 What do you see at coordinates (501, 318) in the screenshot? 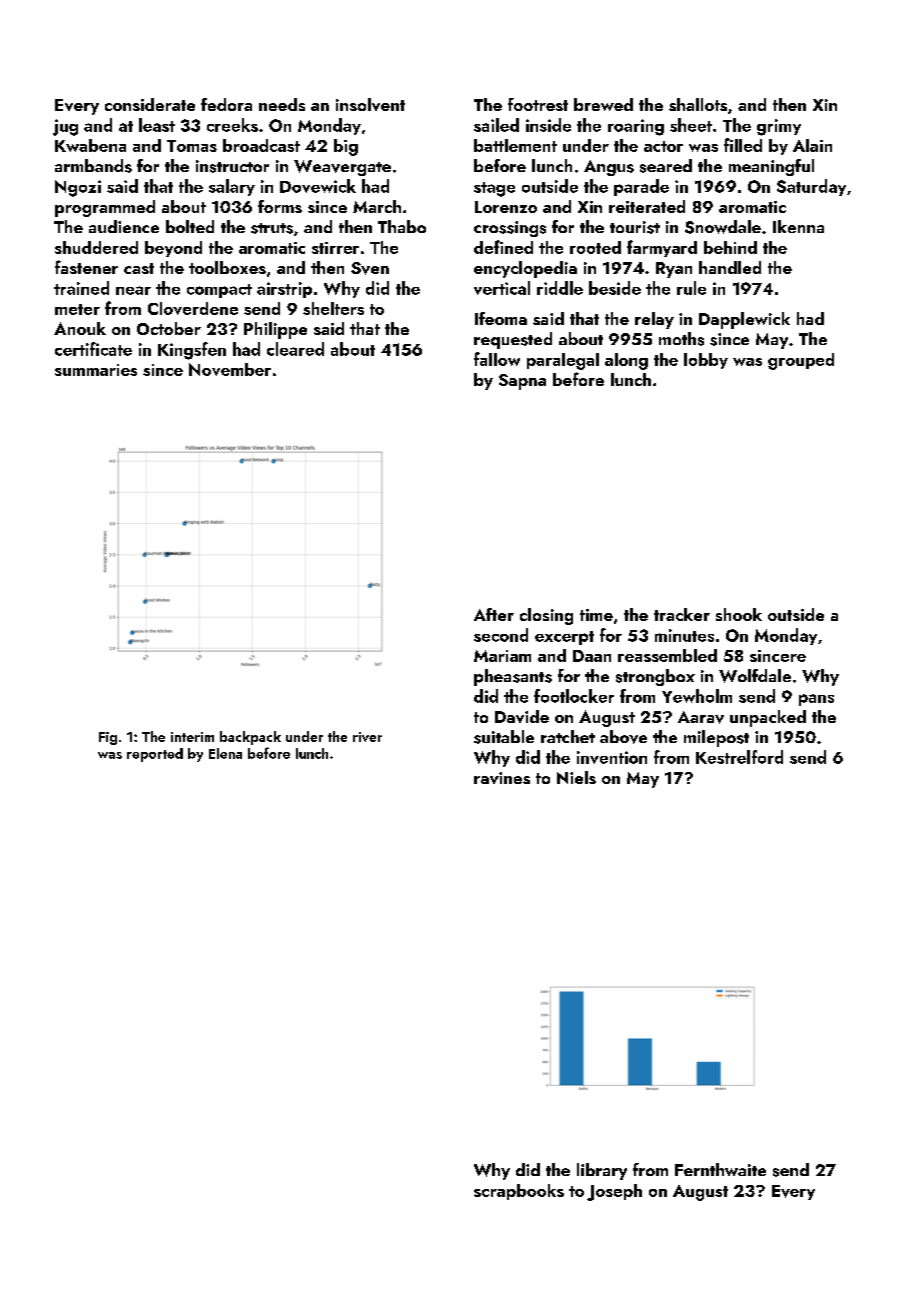
I see `Ifeoma` at bounding box center [501, 318].
